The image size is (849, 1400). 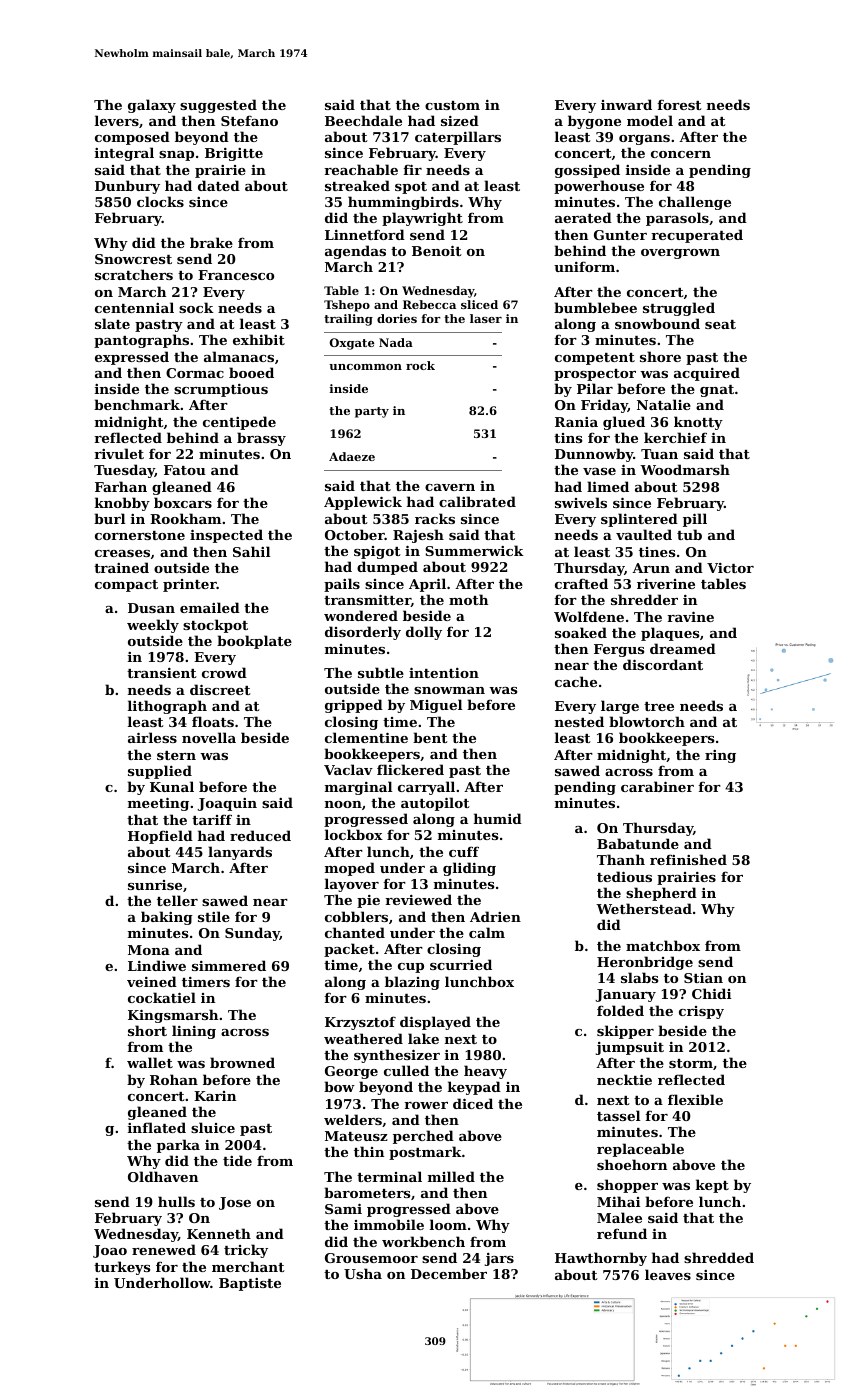 I want to click on tins, so click(x=568, y=438).
